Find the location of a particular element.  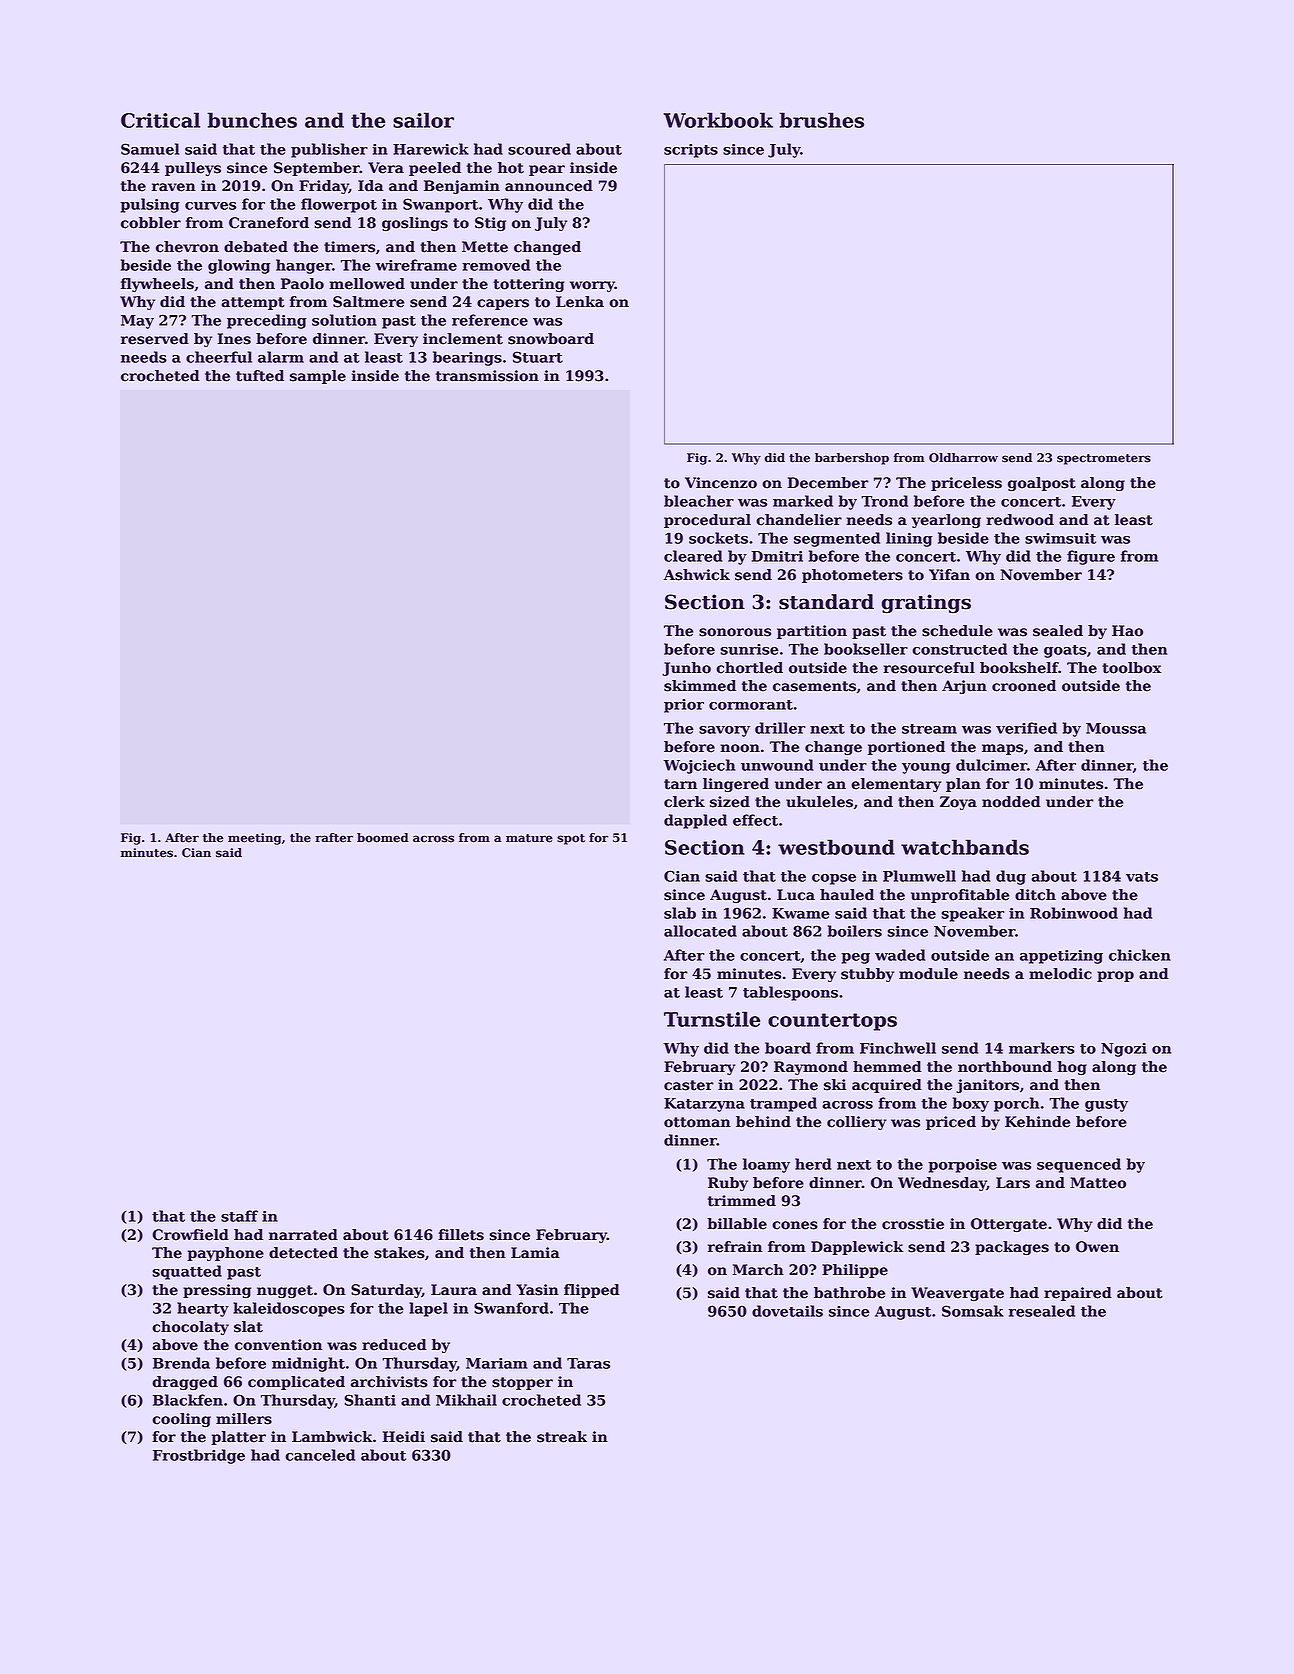

Lenka is located at coordinates (580, 302).
